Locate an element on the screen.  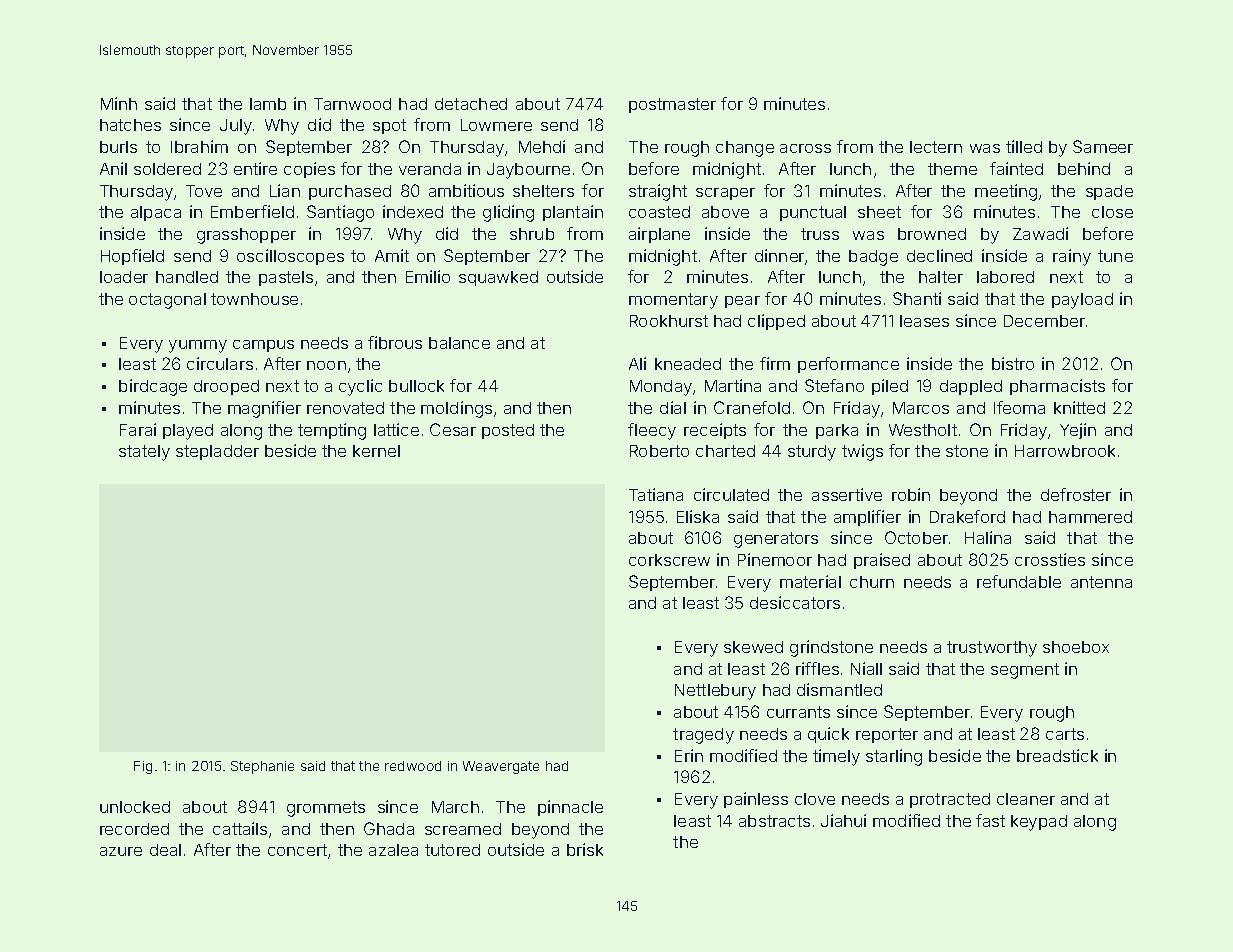
tutored is located at coordinates (452, 850).
